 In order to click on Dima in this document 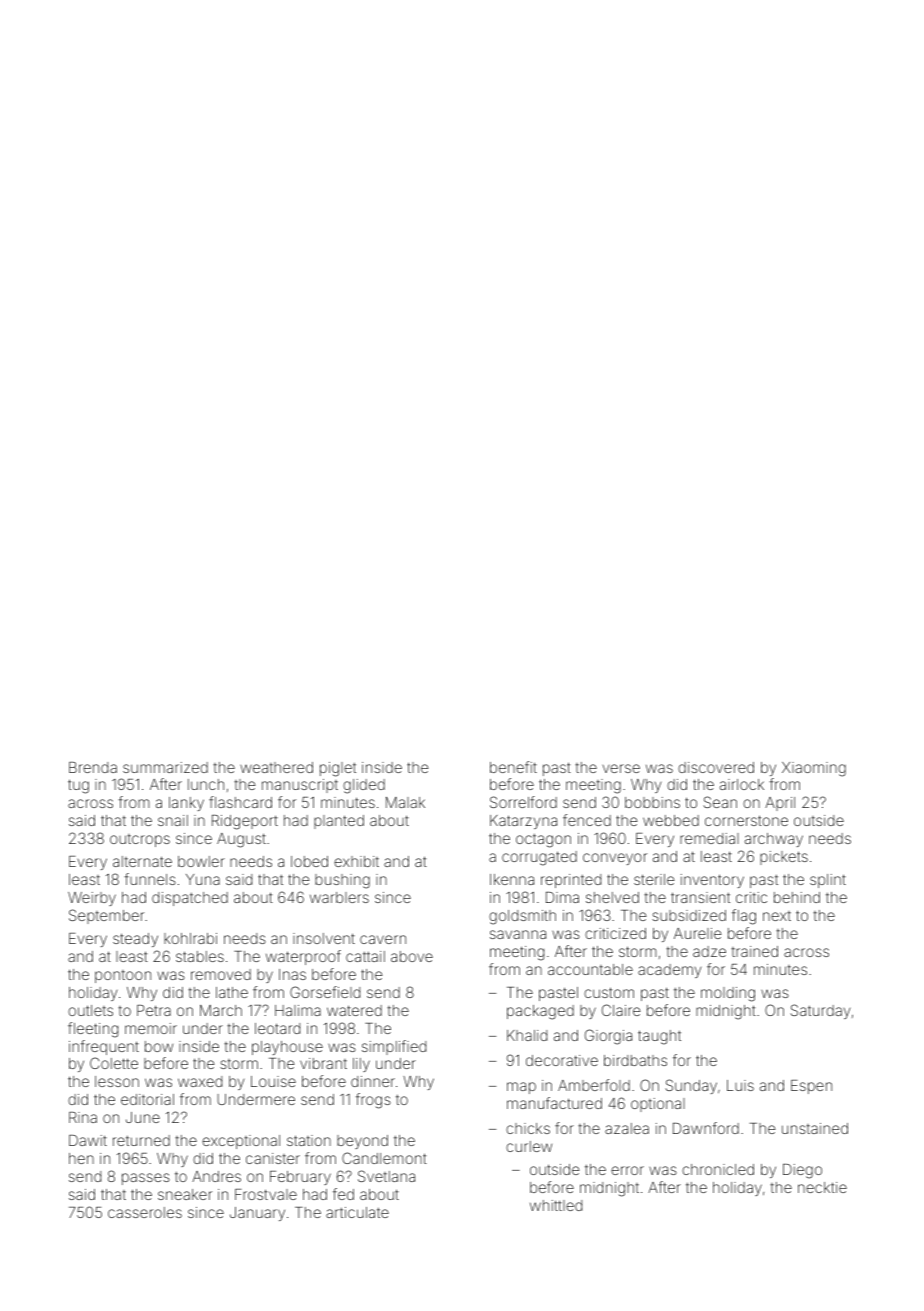, I will do `click(562, 897)`.
